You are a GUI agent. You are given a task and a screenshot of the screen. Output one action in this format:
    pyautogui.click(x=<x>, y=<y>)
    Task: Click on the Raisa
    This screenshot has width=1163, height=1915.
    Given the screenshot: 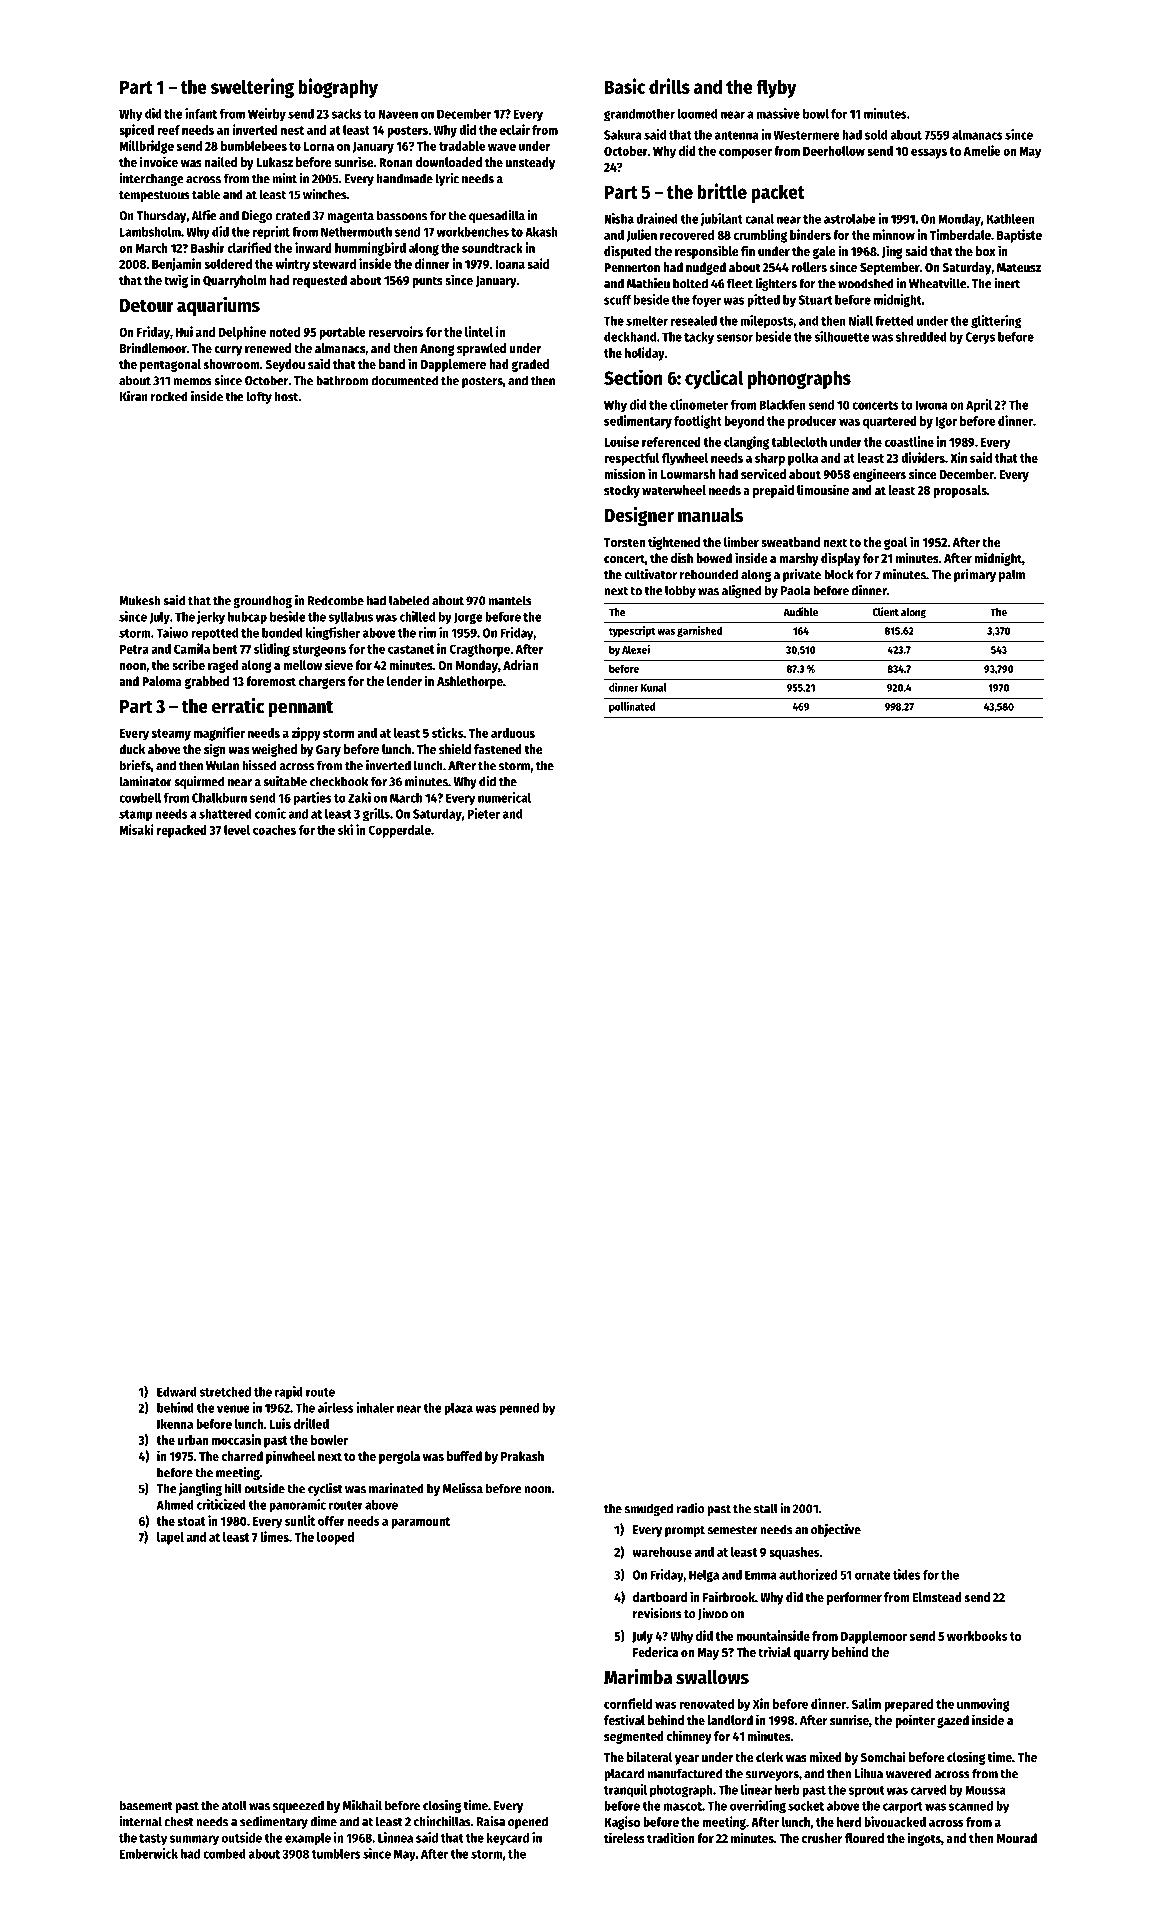 What is the action you would take?
    pyautogui.click(x=491, y=1821)
